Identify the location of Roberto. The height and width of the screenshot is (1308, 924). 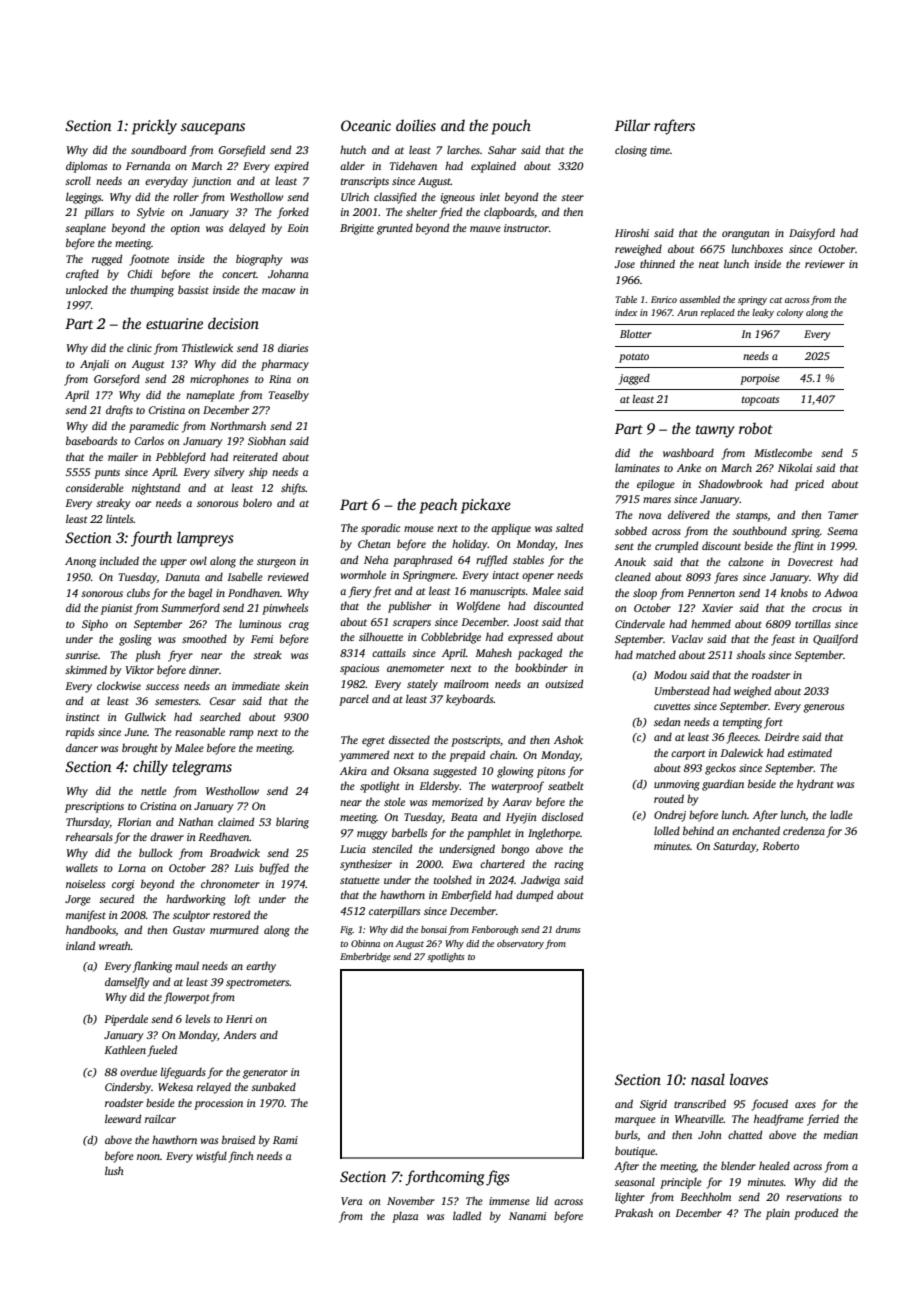
(780, 845).
